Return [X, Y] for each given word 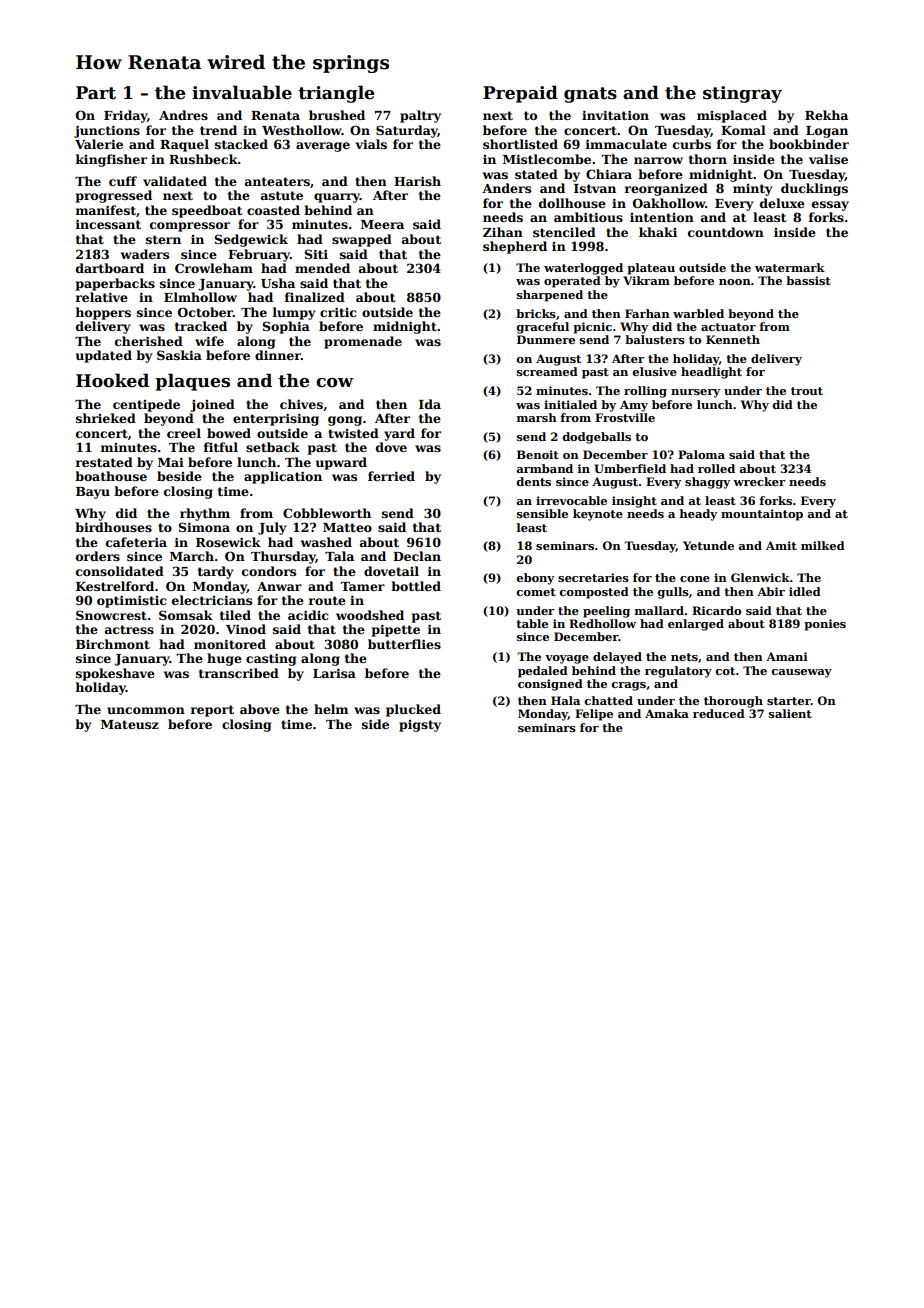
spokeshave [115, 674]
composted [594, 593]
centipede [146, 405]
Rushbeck [203, 159]
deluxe [782, 203]
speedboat [207, 211]
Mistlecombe [547, 159]
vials [371, 144]
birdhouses [113, 527]
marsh [537, 417]
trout [807, 391]
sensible [542, 513]
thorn [708, 159]
